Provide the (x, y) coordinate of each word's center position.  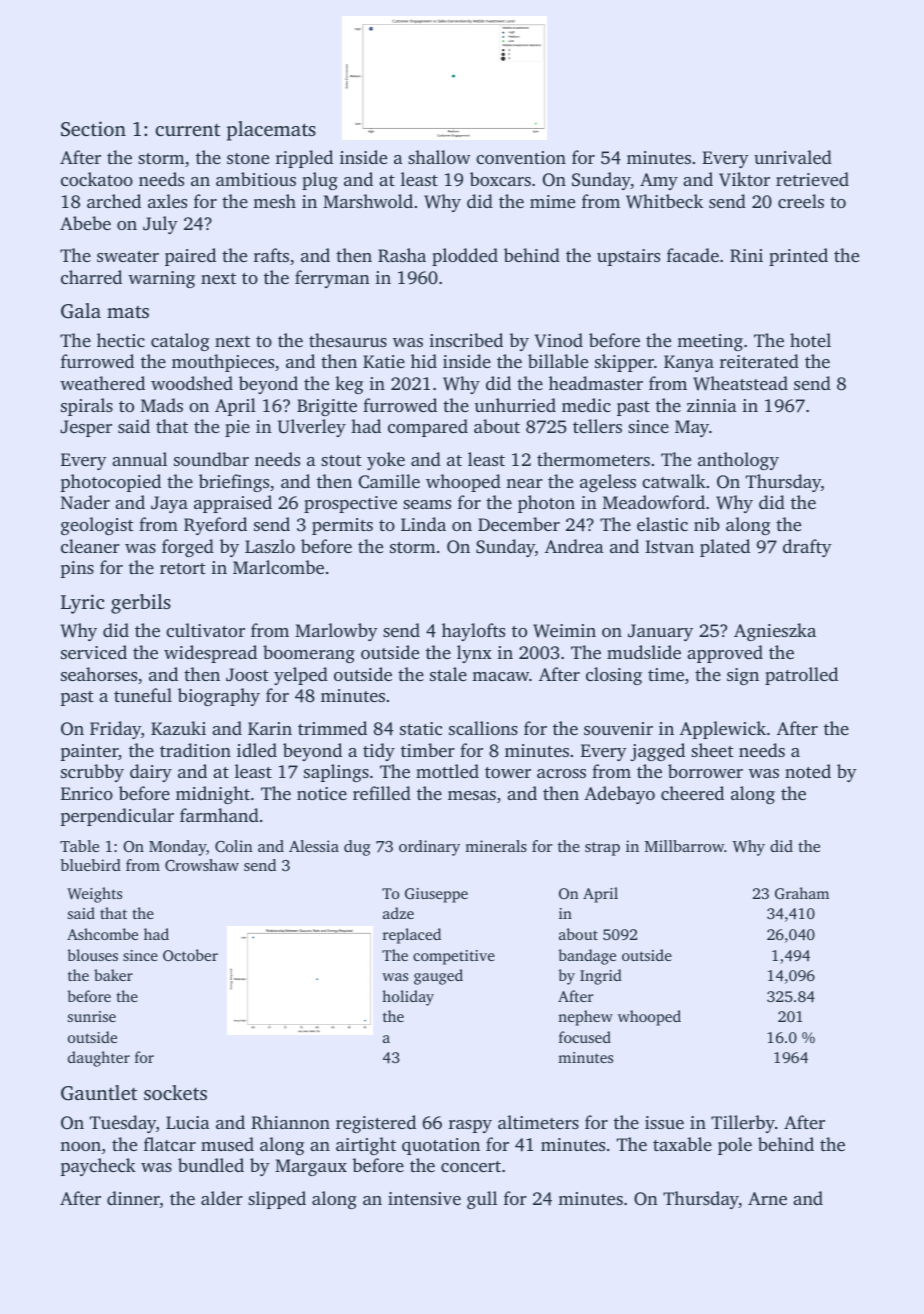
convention (521, 157)
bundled (211, 1165)
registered (376, 1124)
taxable (682, 1144)
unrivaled (793, 157)
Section (93, 129)
